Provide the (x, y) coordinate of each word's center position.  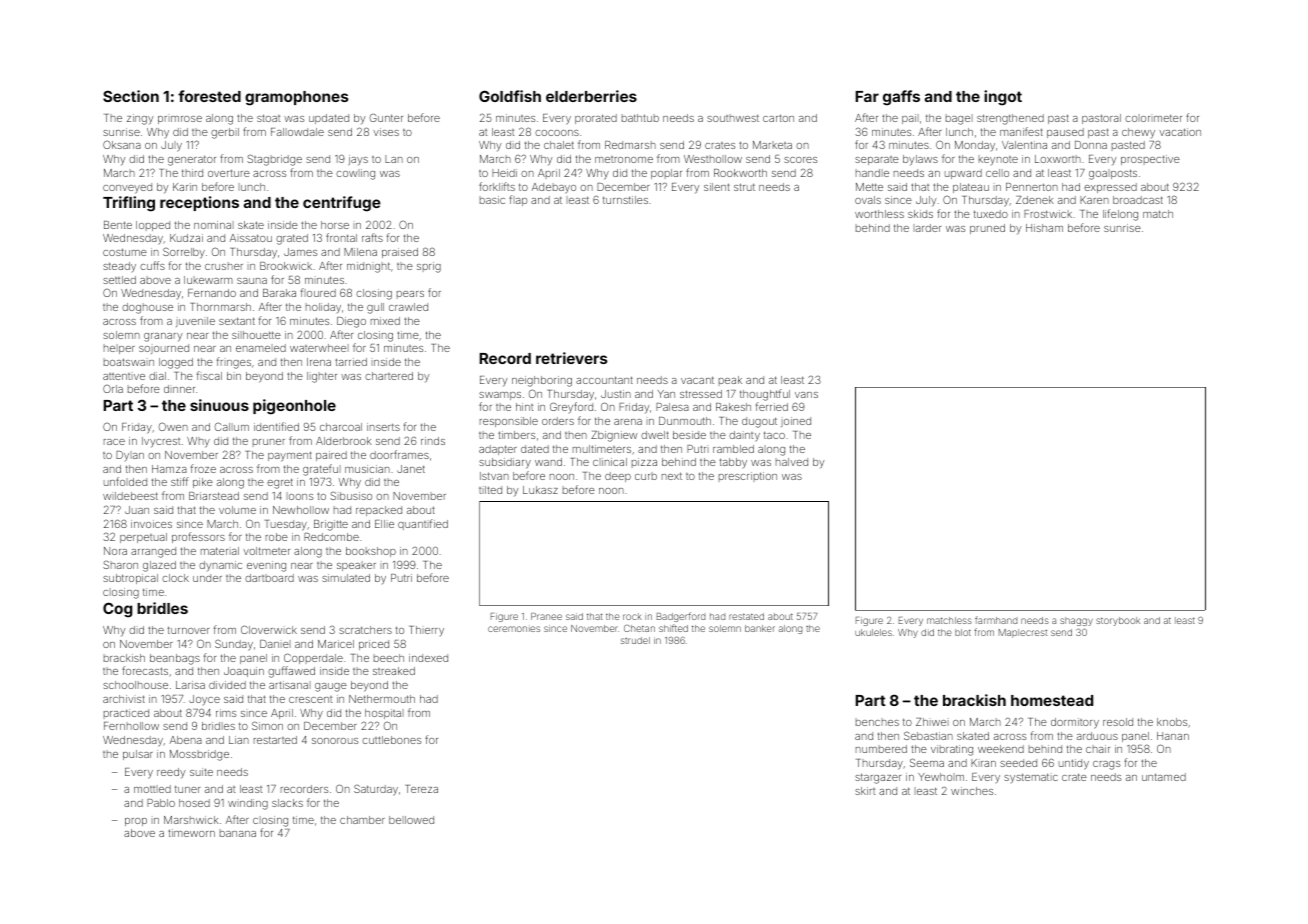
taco (774, 435)
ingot (1003, 98)
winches (972, 791)
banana (238, 833)
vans (806, 395)
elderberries (591, 96)
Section (131, 96)
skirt (865, 791)
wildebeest (130, 496)
